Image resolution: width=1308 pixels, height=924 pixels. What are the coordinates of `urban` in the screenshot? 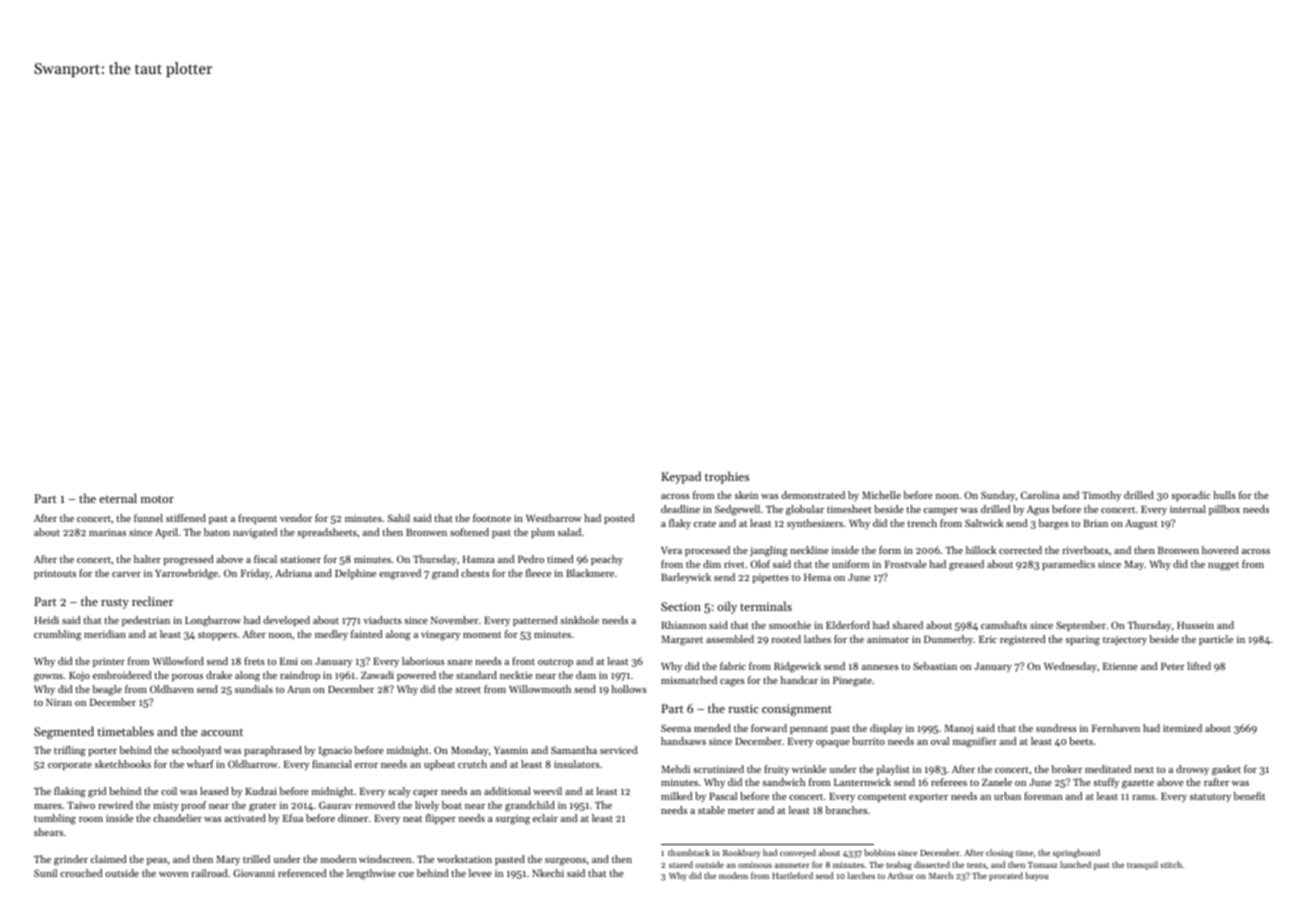 It's located at (1007, 796).
